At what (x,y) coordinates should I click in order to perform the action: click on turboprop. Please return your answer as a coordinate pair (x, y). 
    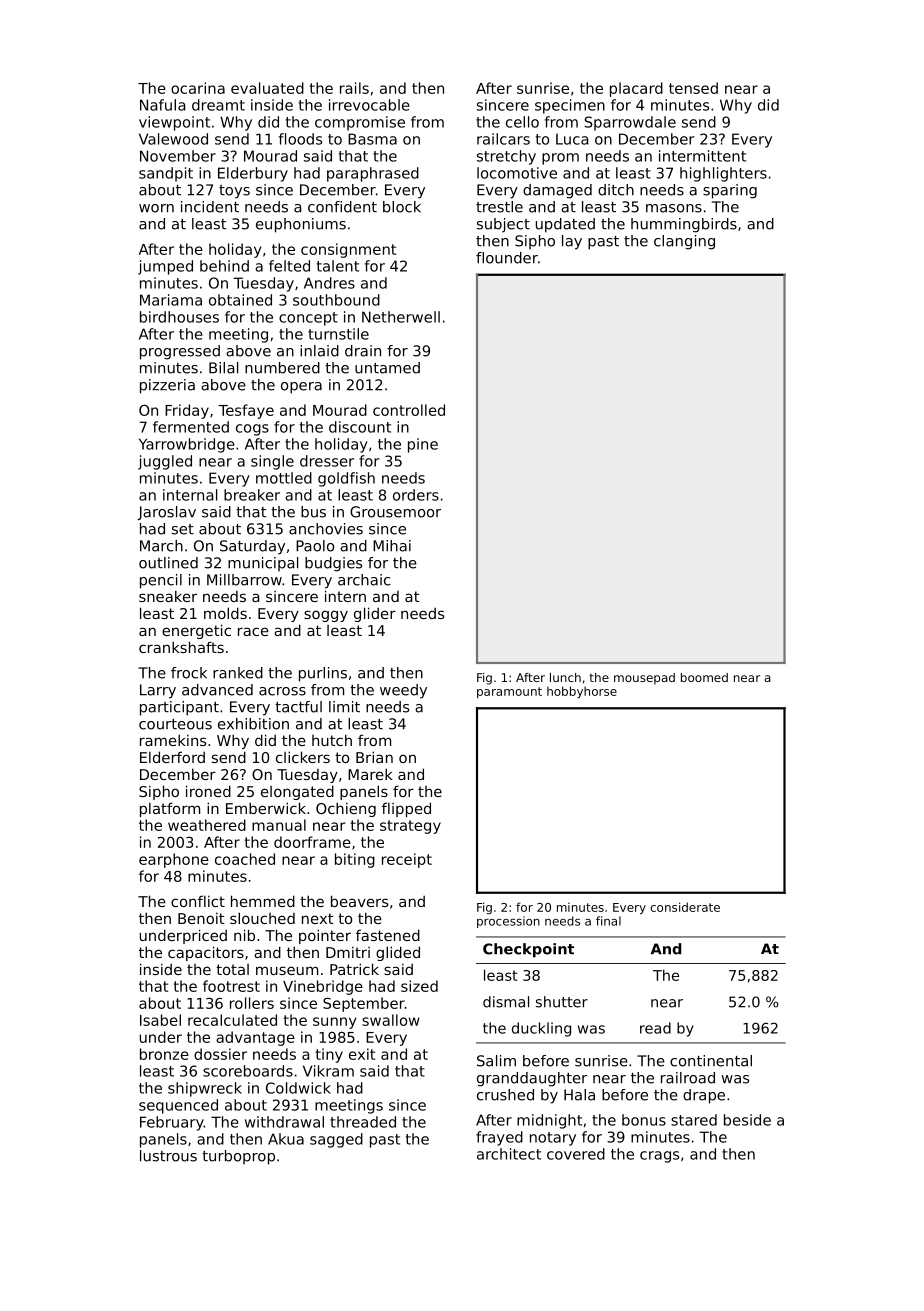
    Looking at the image, I should click on (238, 1157).
